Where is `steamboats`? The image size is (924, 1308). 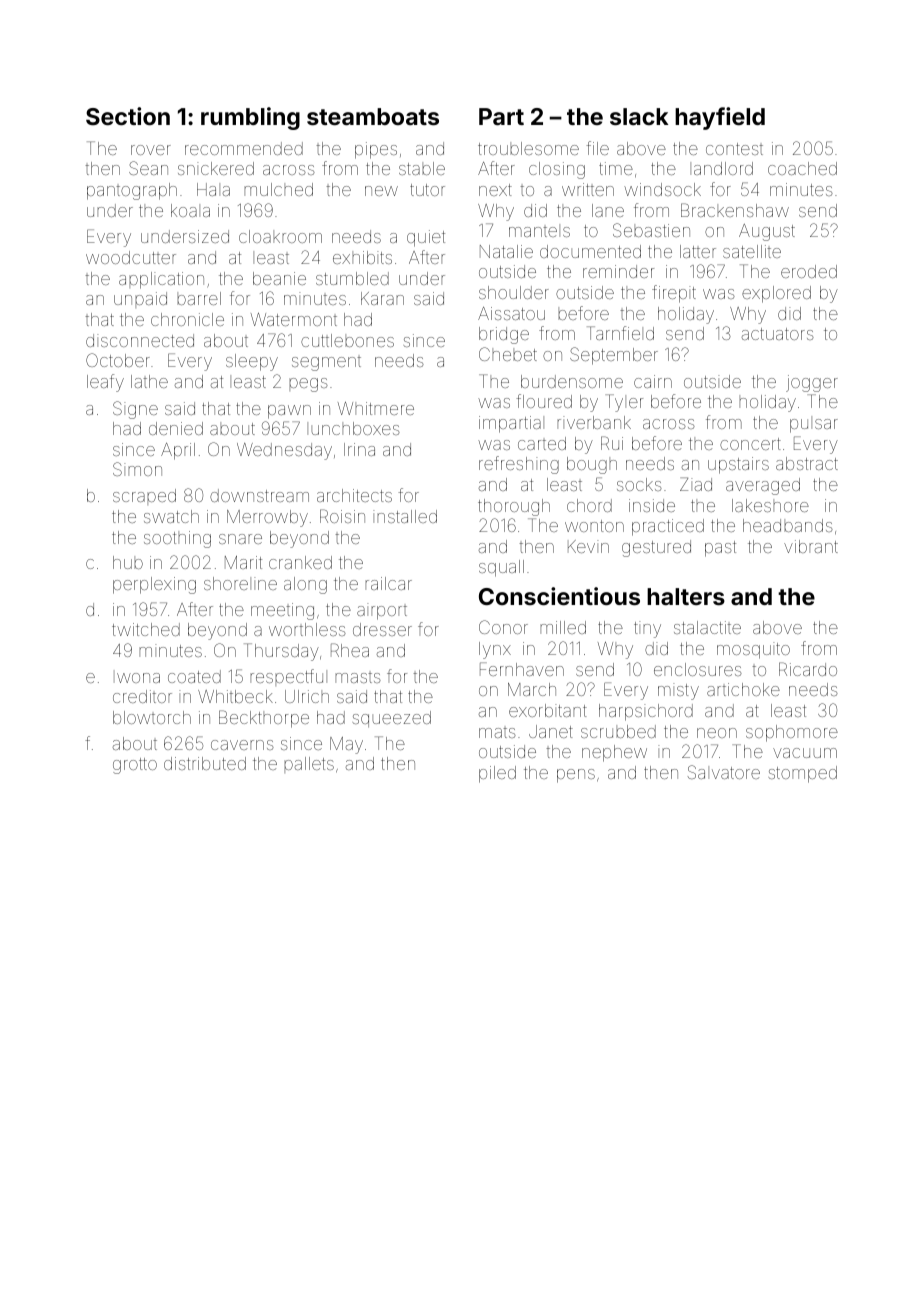
steamboats is located at coordinates (373, 116).
